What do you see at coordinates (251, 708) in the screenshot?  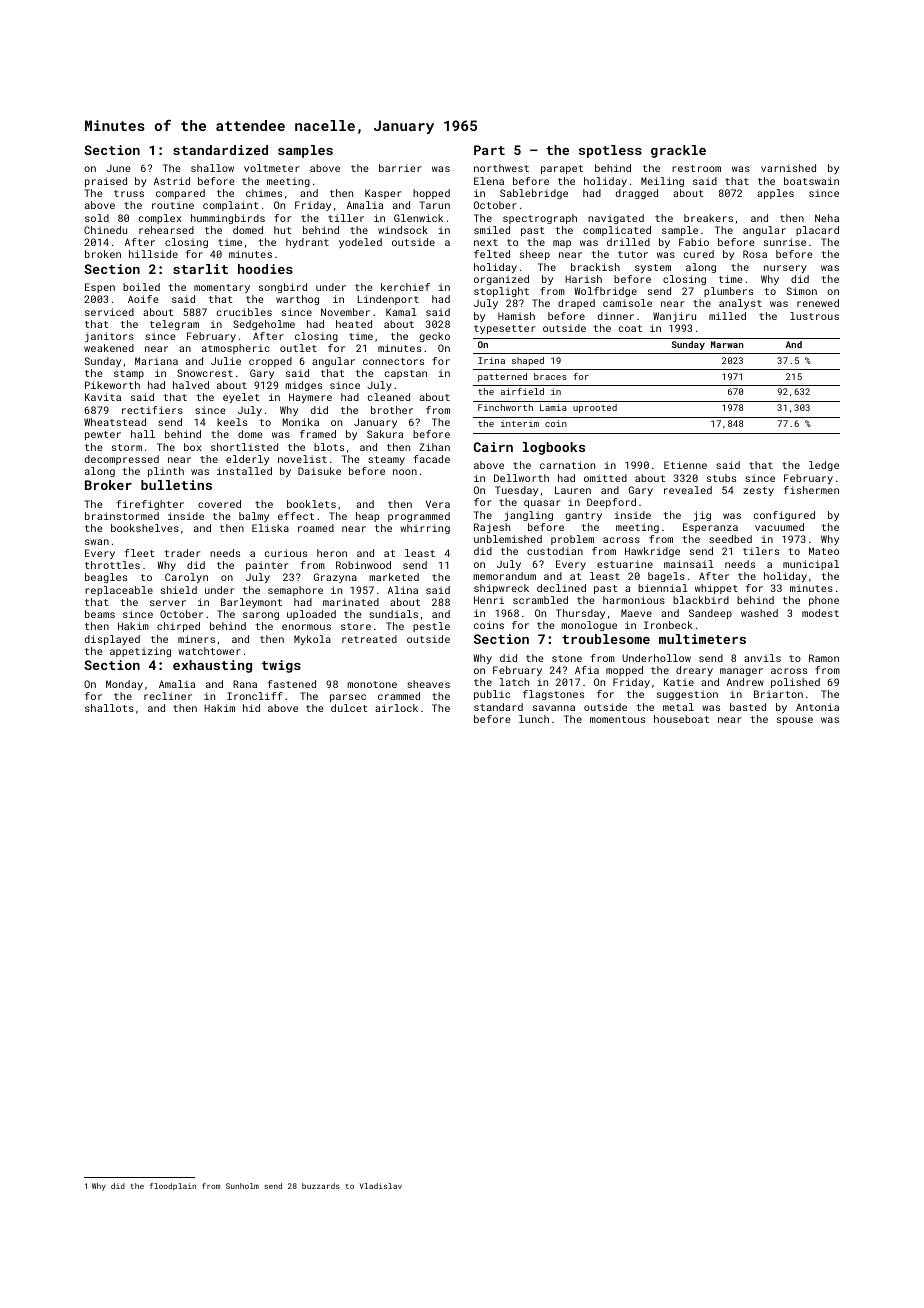 I see `hid` at bounding box center [251, 708].
